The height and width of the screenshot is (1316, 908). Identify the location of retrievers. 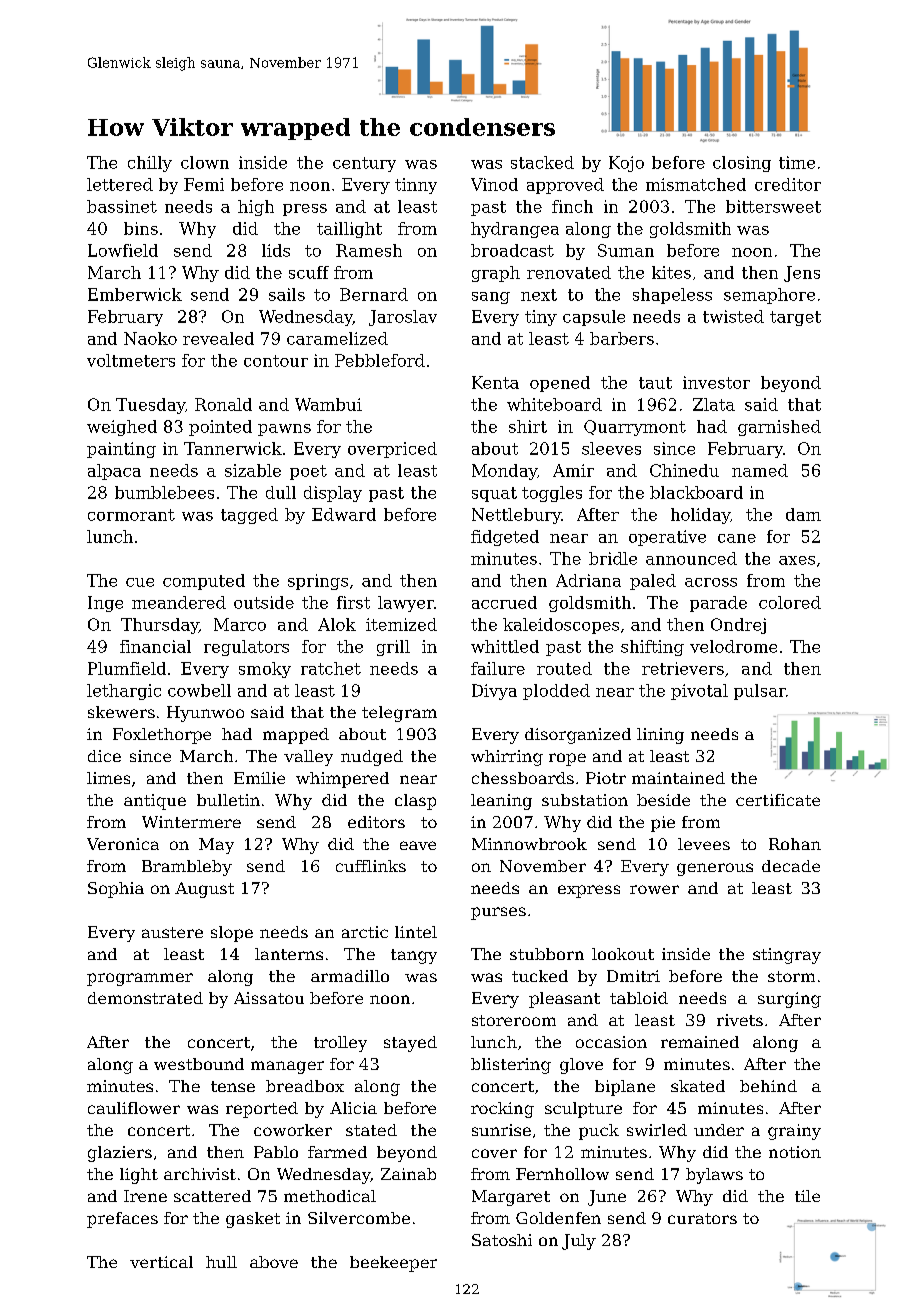
(683, 668).
